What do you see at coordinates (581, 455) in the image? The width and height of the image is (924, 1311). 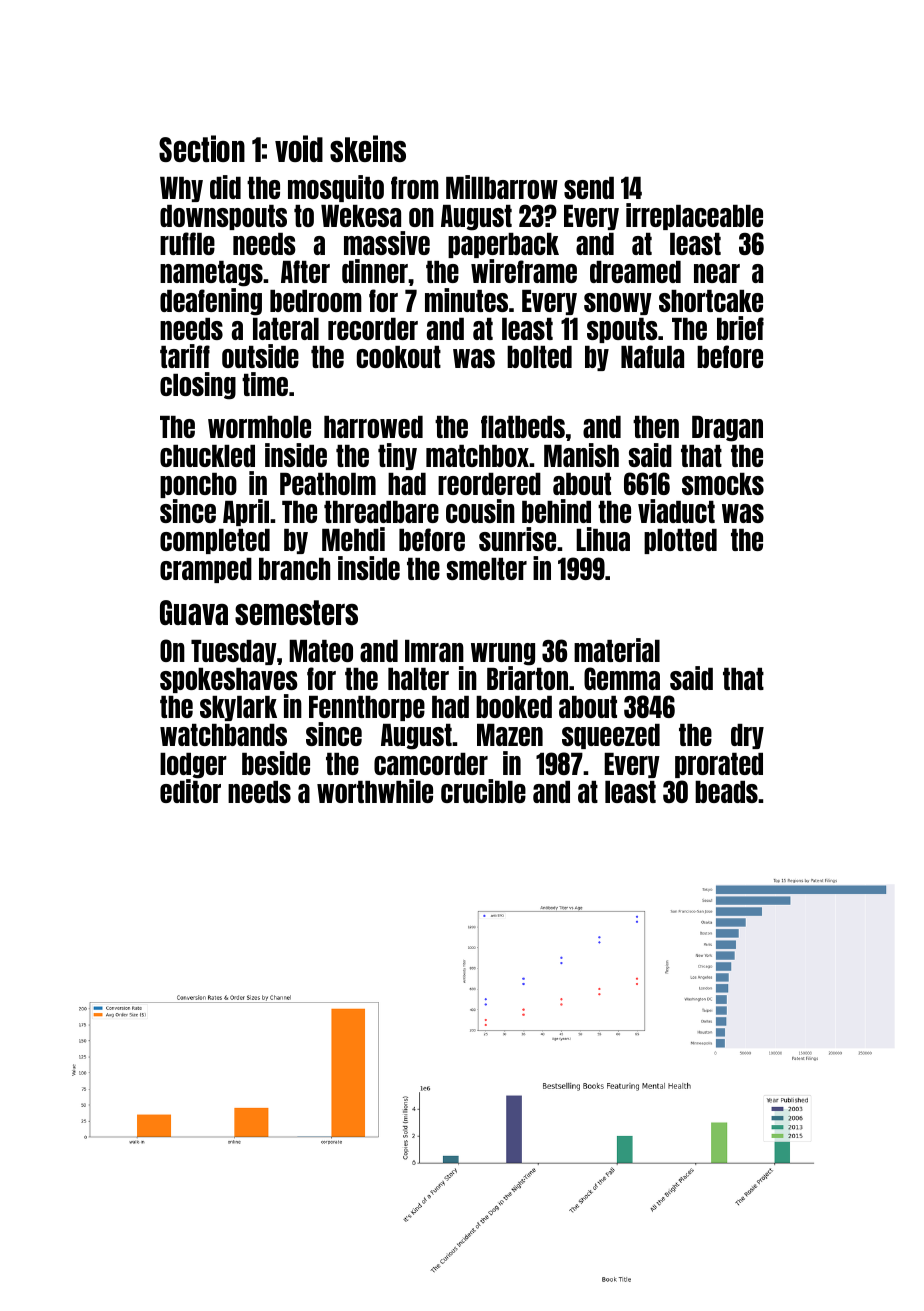 I see `Manish` at bounding box center [581, 455].
